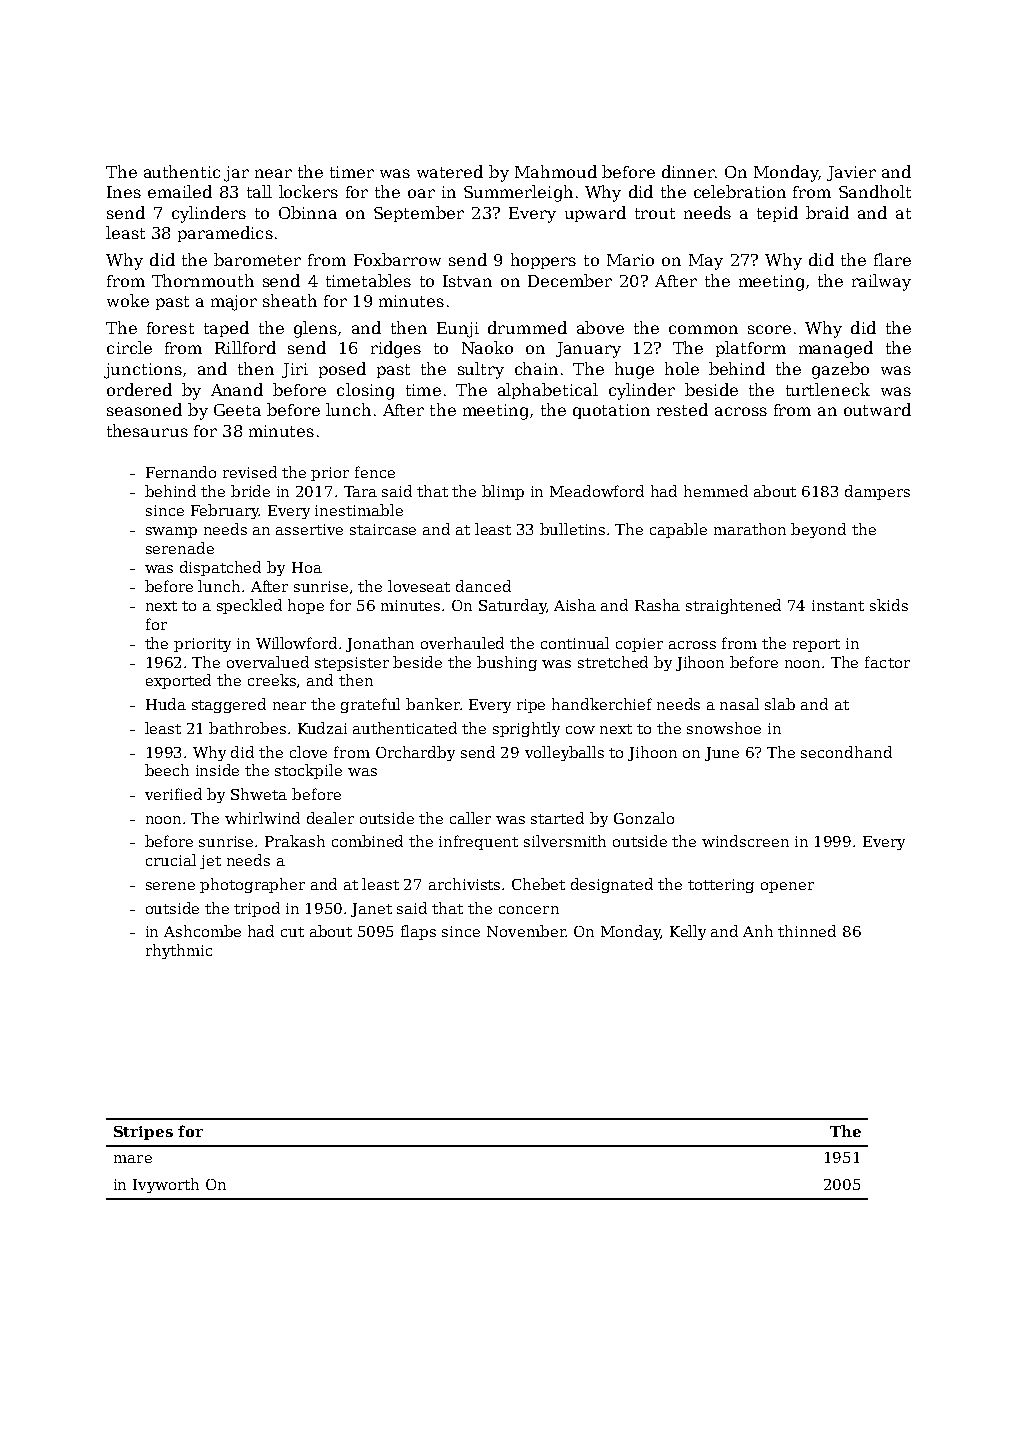 The height and width of the page is (1446, 1018). What do you see at coordinates (887, 662) in the page?
I see `factor` at bounding box center [887, 662].
